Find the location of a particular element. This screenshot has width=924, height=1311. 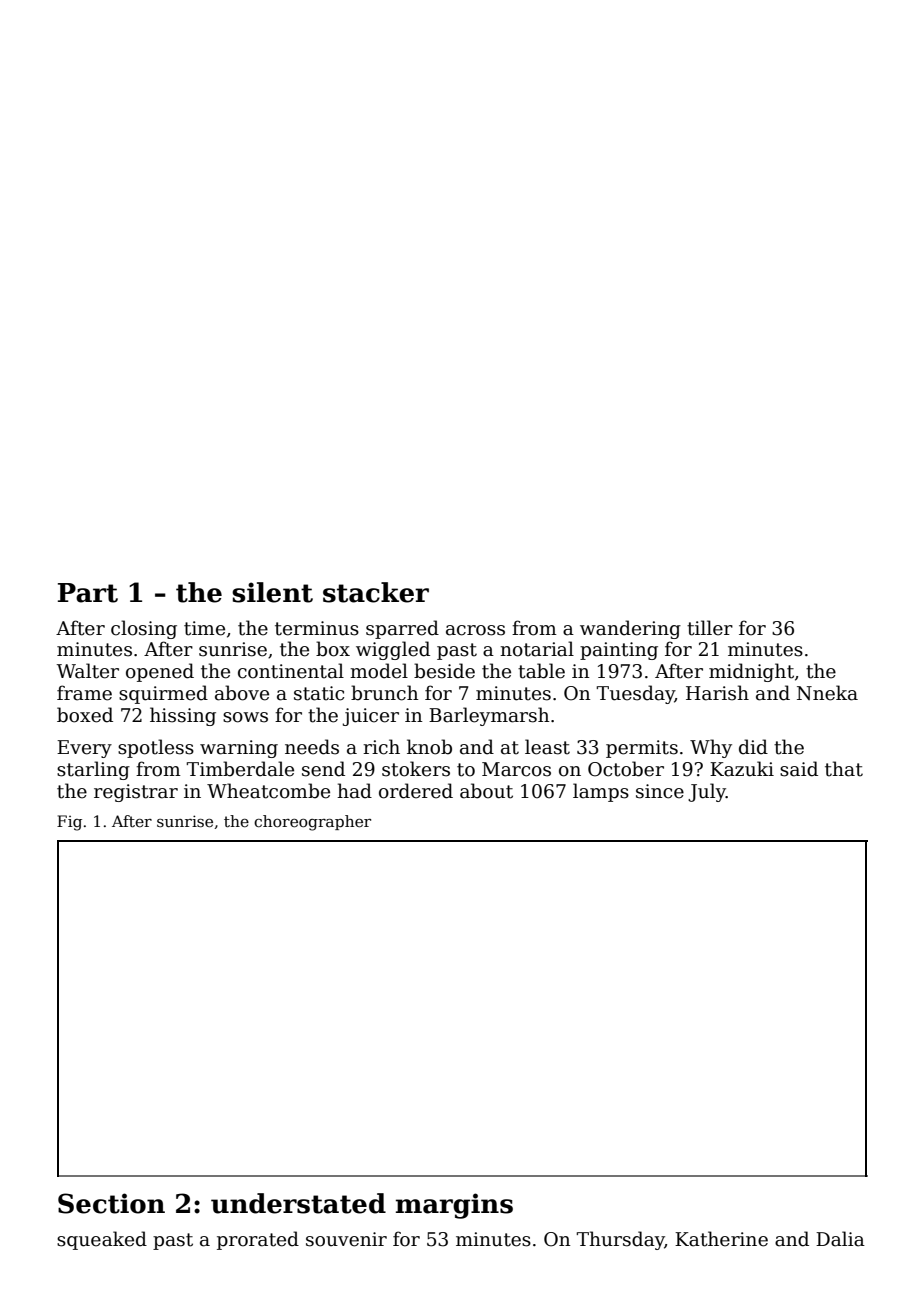

Section is located at coordinates (111, 1203).
